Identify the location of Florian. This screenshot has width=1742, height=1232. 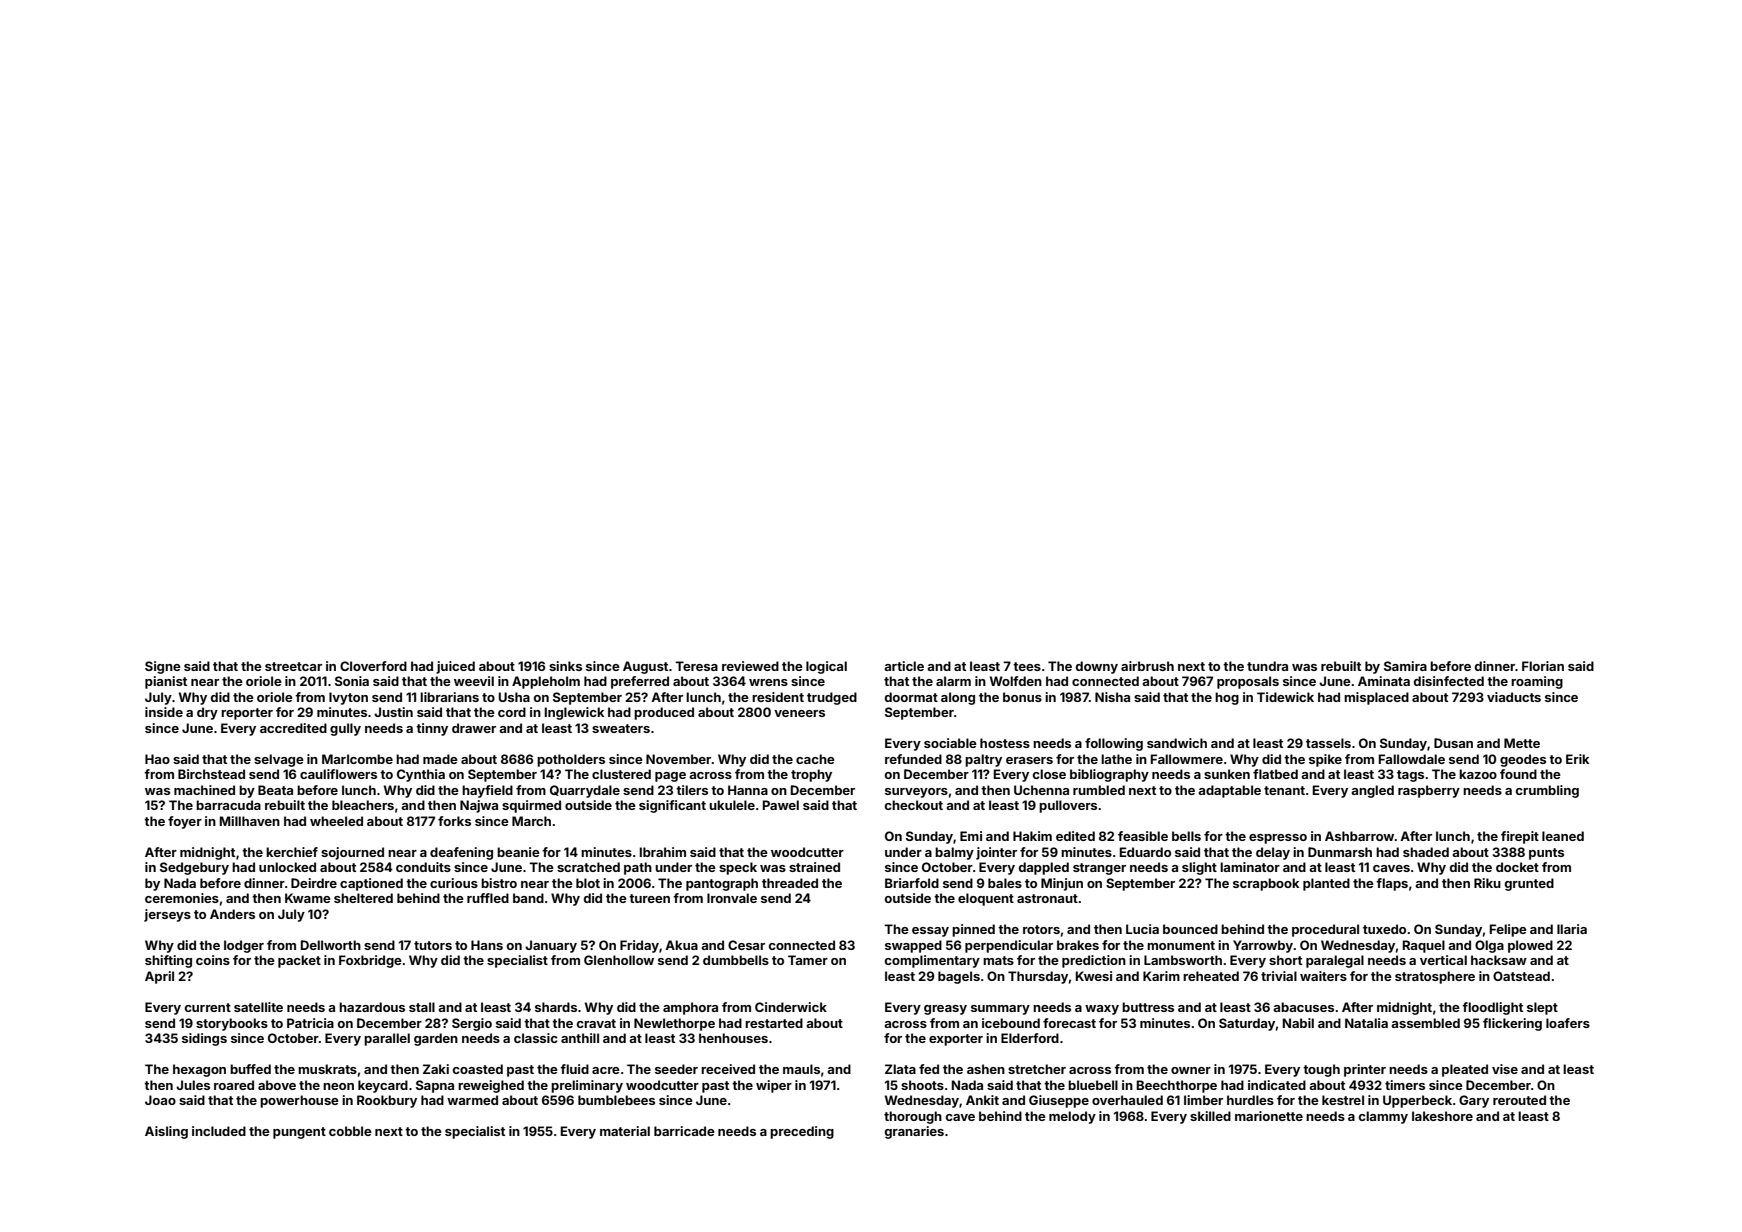
(1543, 666).
